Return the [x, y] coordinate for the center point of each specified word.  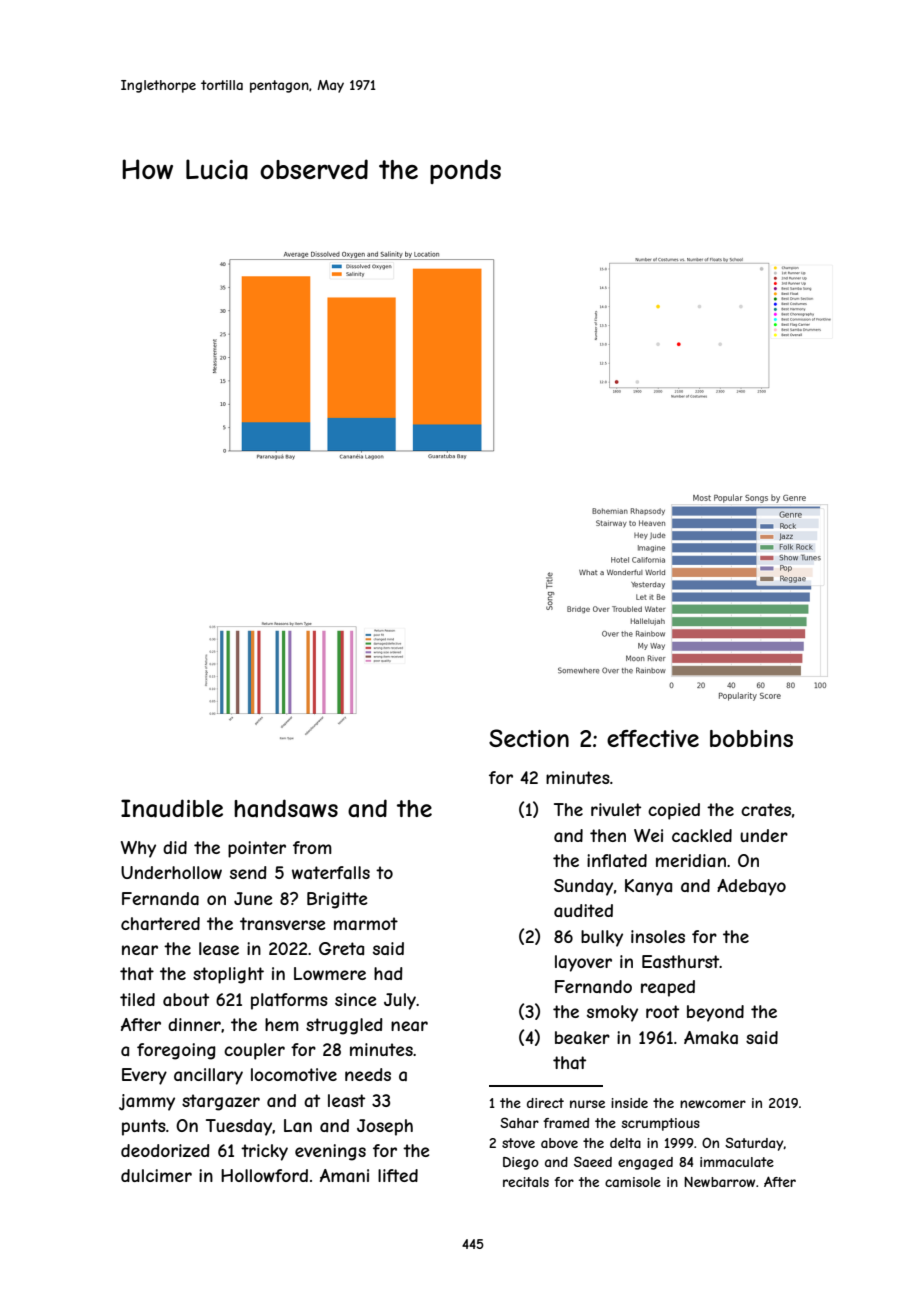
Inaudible [172, 808]
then [608, 835]
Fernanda [160, 898]
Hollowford [264, 1175]
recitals [526, 1182]
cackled [702, 835]
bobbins [751, 738]
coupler [254, 1051]
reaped [668, 988]
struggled [344, 1026]
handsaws [286, 808]
